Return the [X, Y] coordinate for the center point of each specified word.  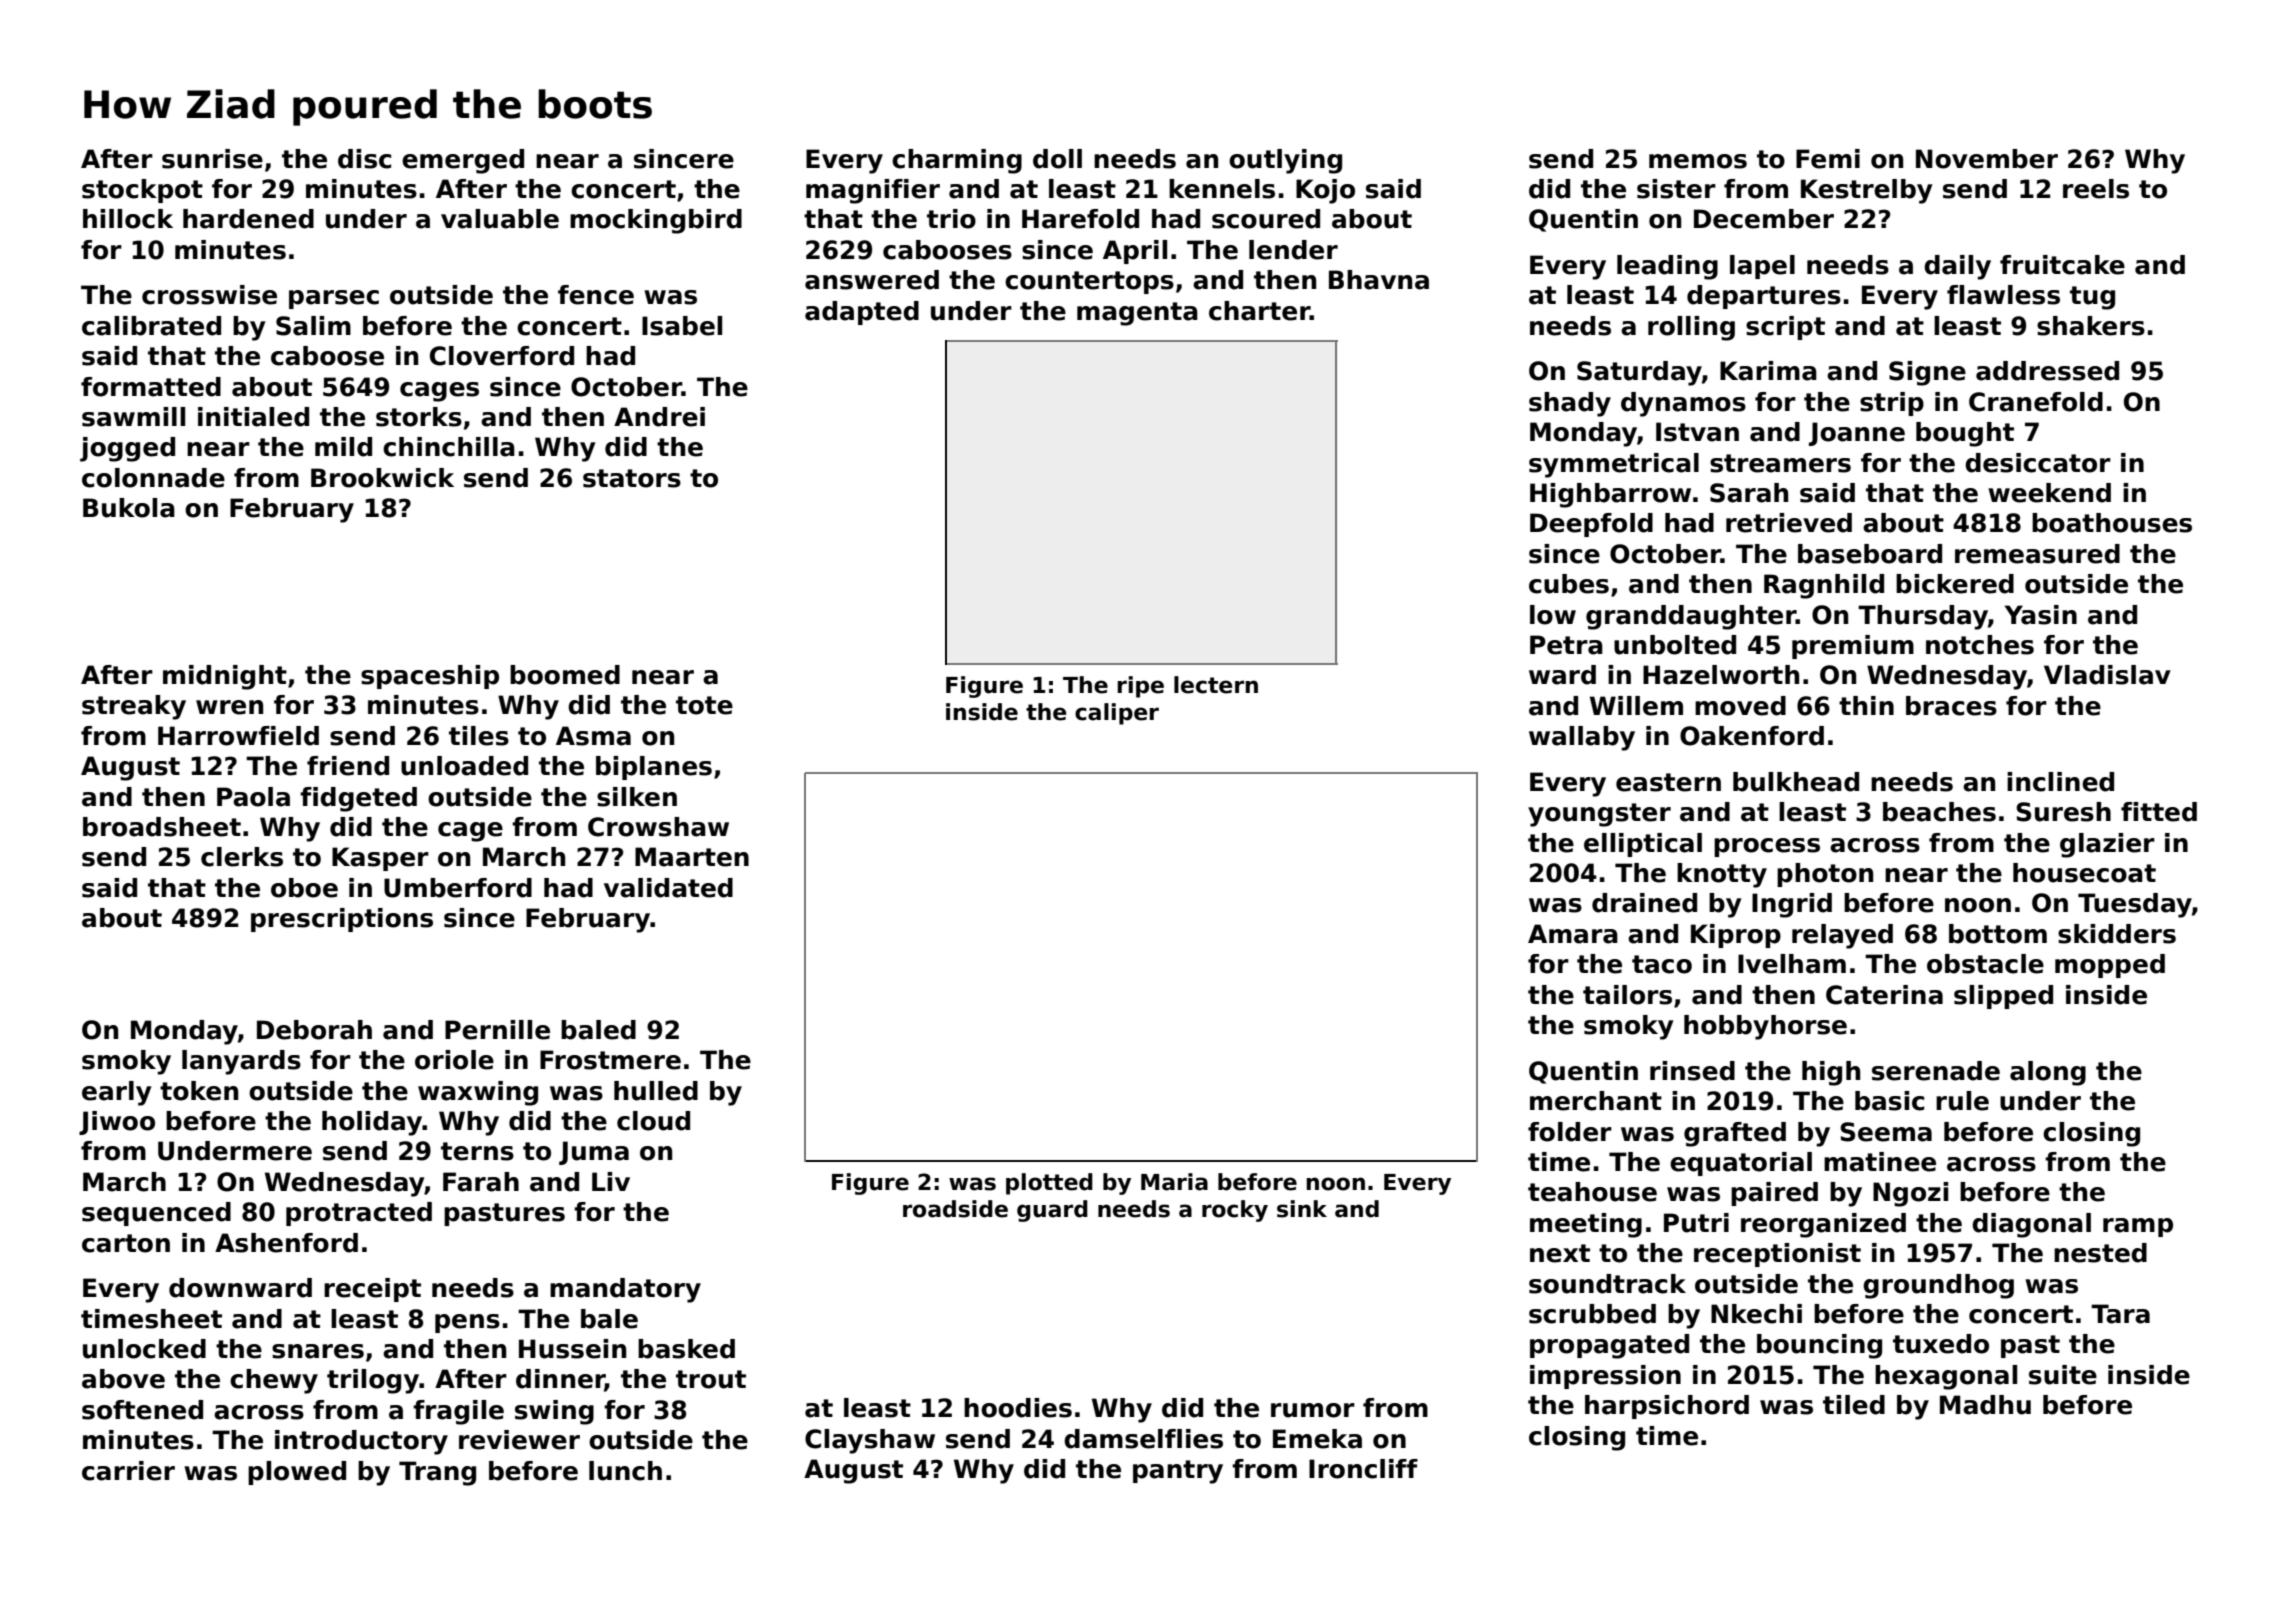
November [1987, 159]
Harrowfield [238, 736]
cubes [1569, 584]
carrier [128, 1471]
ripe [1140, 687]
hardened [248, 219]
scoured [1266, 219]
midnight [225, 677]
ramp [2138, 1227]
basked [686, 1349]
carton [126, 1243]
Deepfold [1591, 525]
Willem [1636, 706]
